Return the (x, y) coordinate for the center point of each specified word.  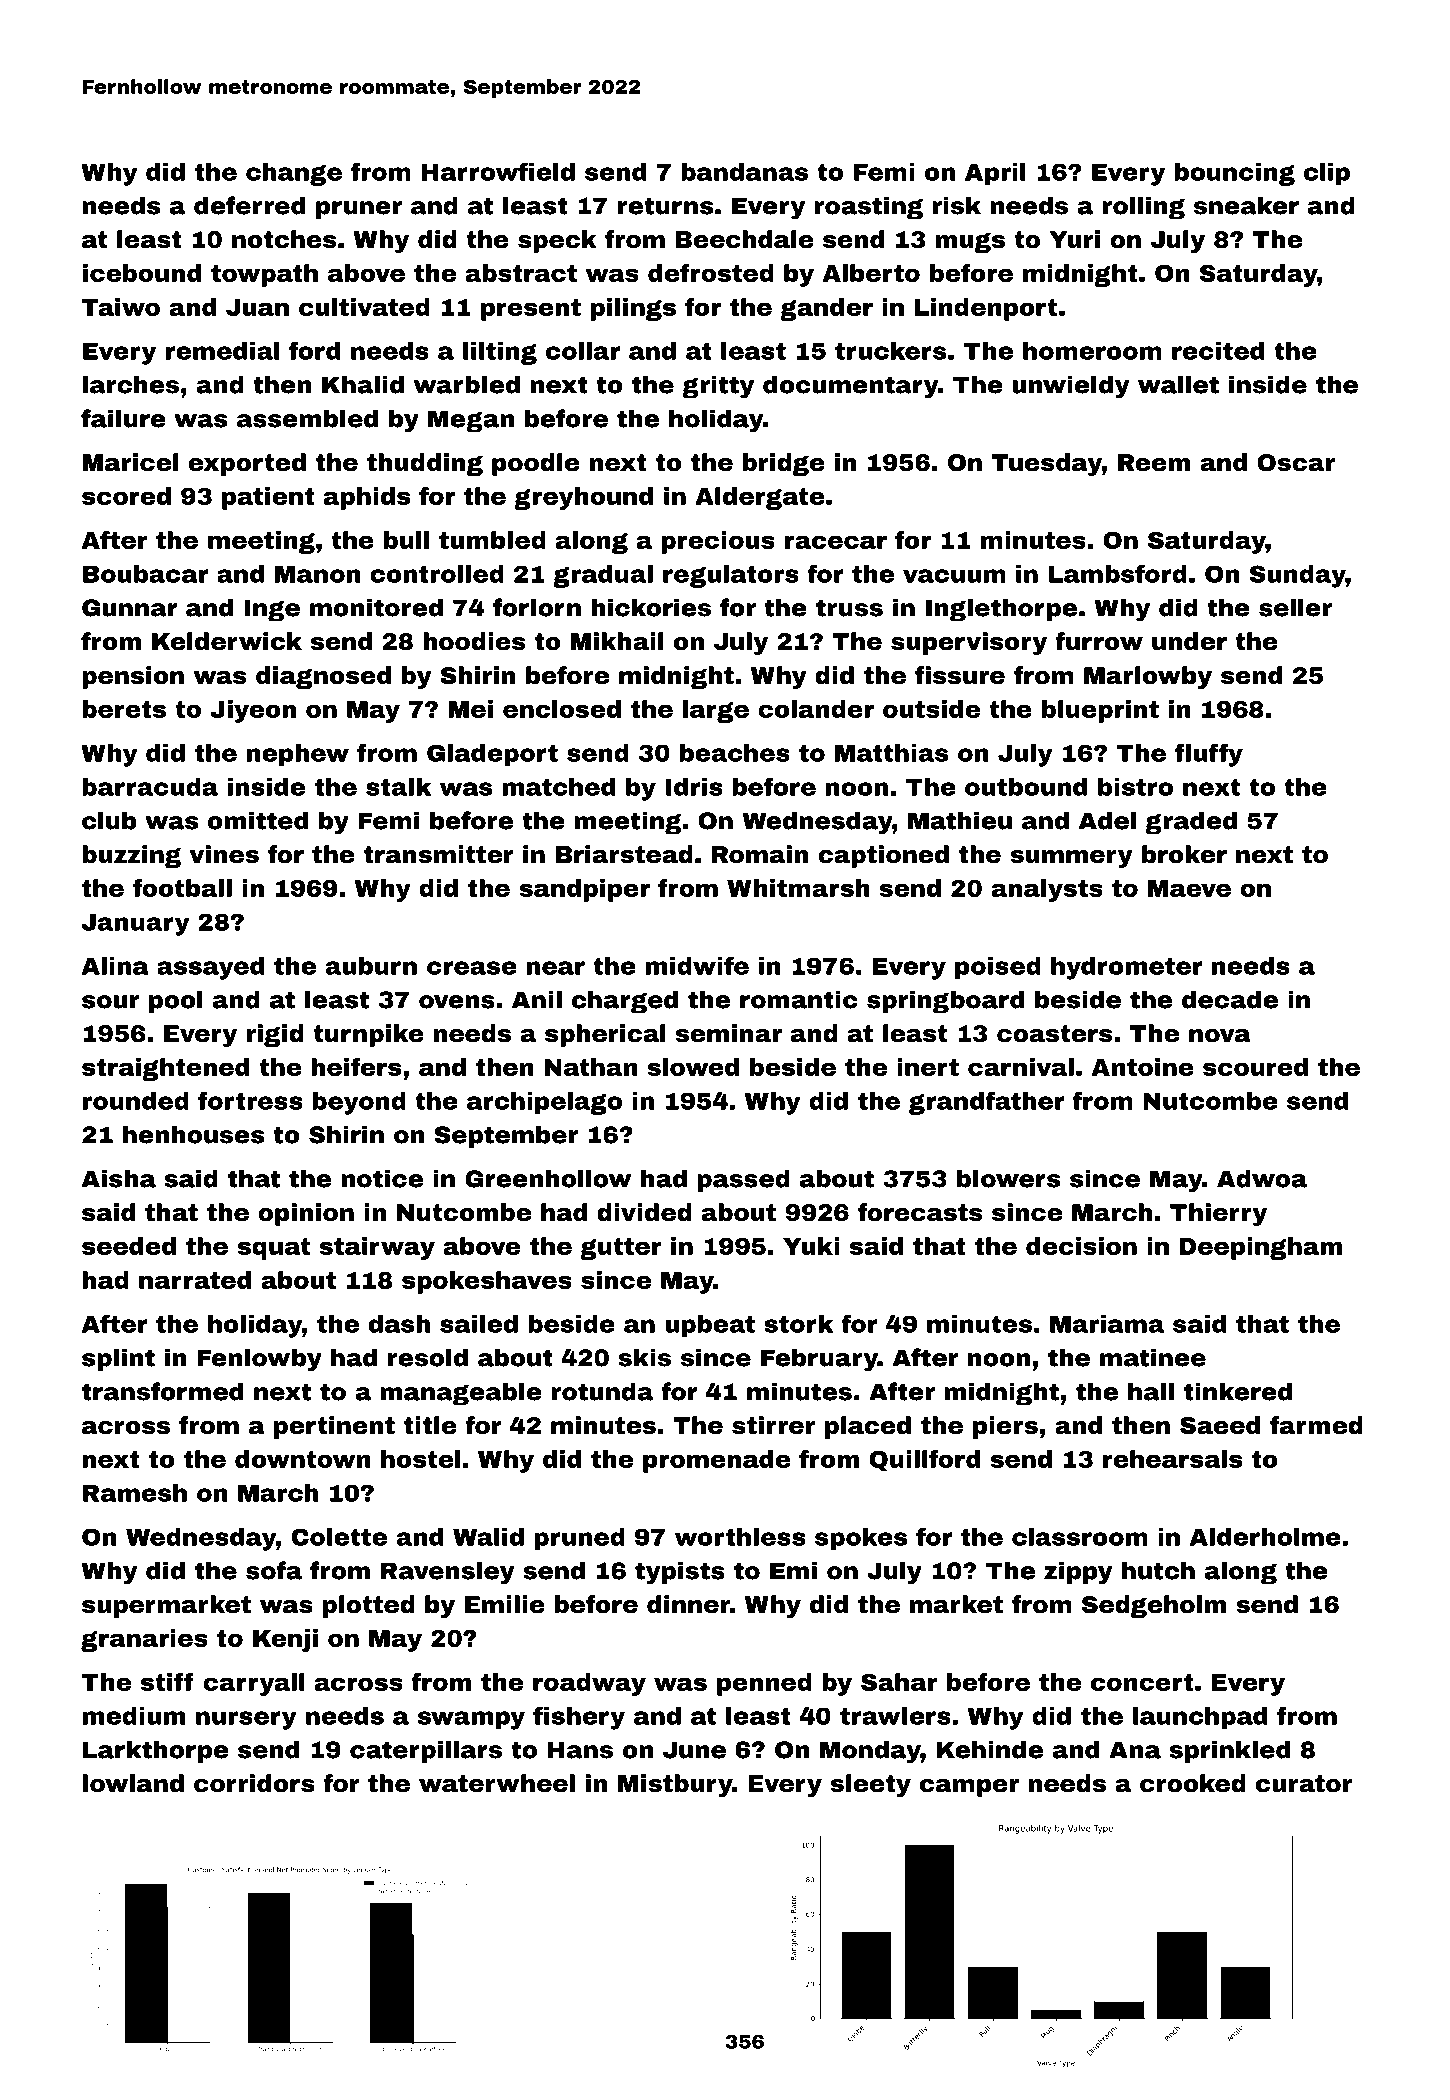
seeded (129, 1246)
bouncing (1235, 174)
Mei (470, 709)
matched (558, 787)
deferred (249, 205)
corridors (254, 1783)
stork (798, 1324)
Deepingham (1261, 1248)
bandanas (744, 172)
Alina (115, 966)
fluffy (1209, 755)
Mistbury (675, 1785)
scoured (1255, 1067)
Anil (537, 999)
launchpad (1200, 1718)
